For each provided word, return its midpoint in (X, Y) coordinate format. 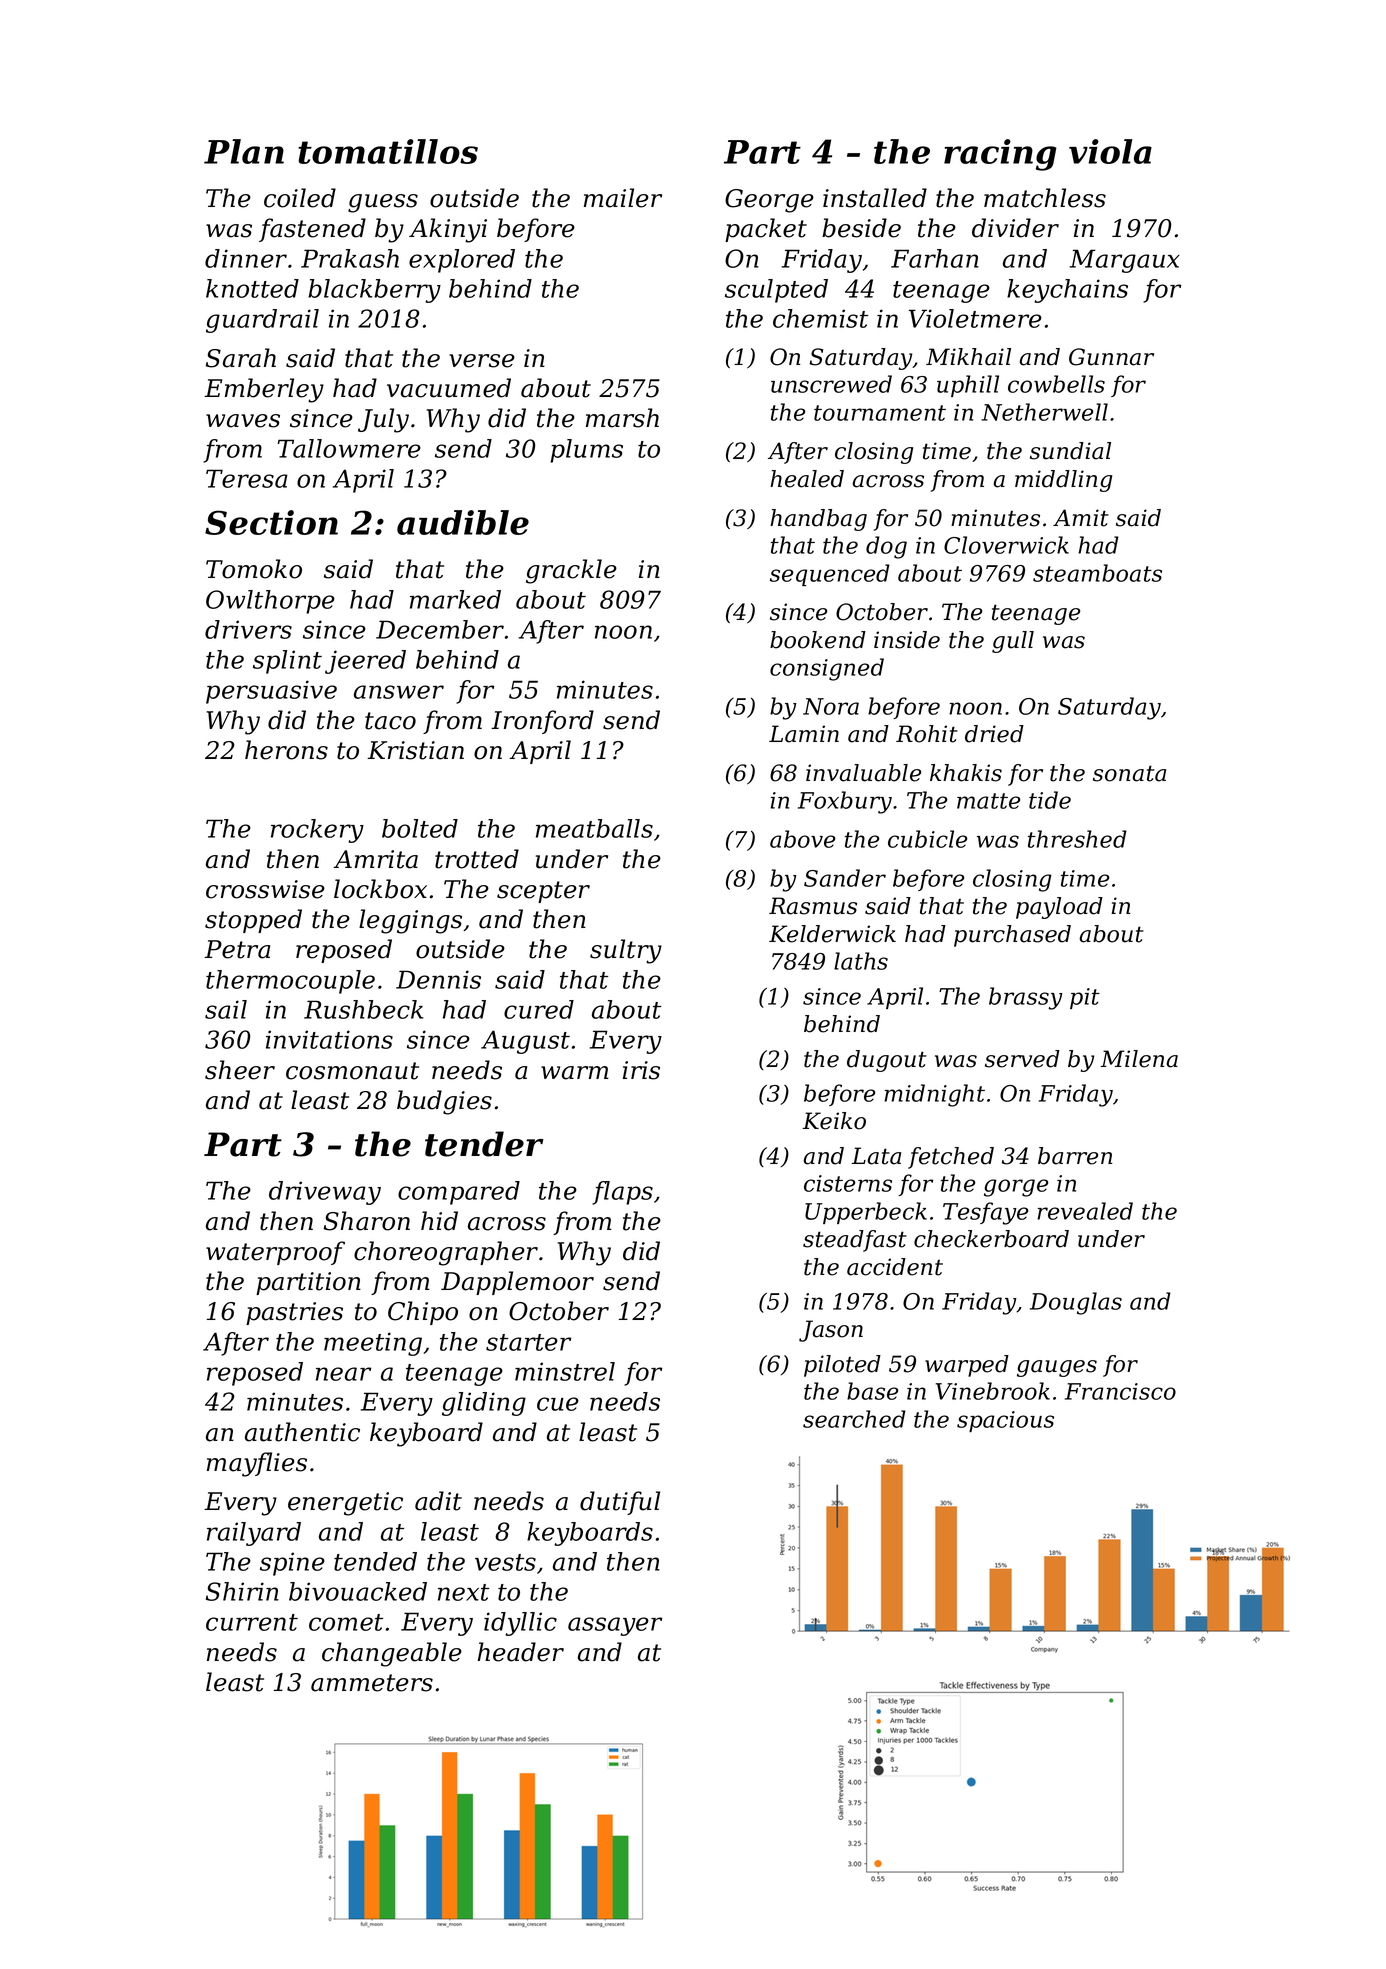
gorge (1016, 1188)
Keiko (834, 1121)
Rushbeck (363, 1009)
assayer (615, 1626)
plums (586, 451)
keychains (1067, 291)
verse (482, 361)
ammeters (372, 1683)
